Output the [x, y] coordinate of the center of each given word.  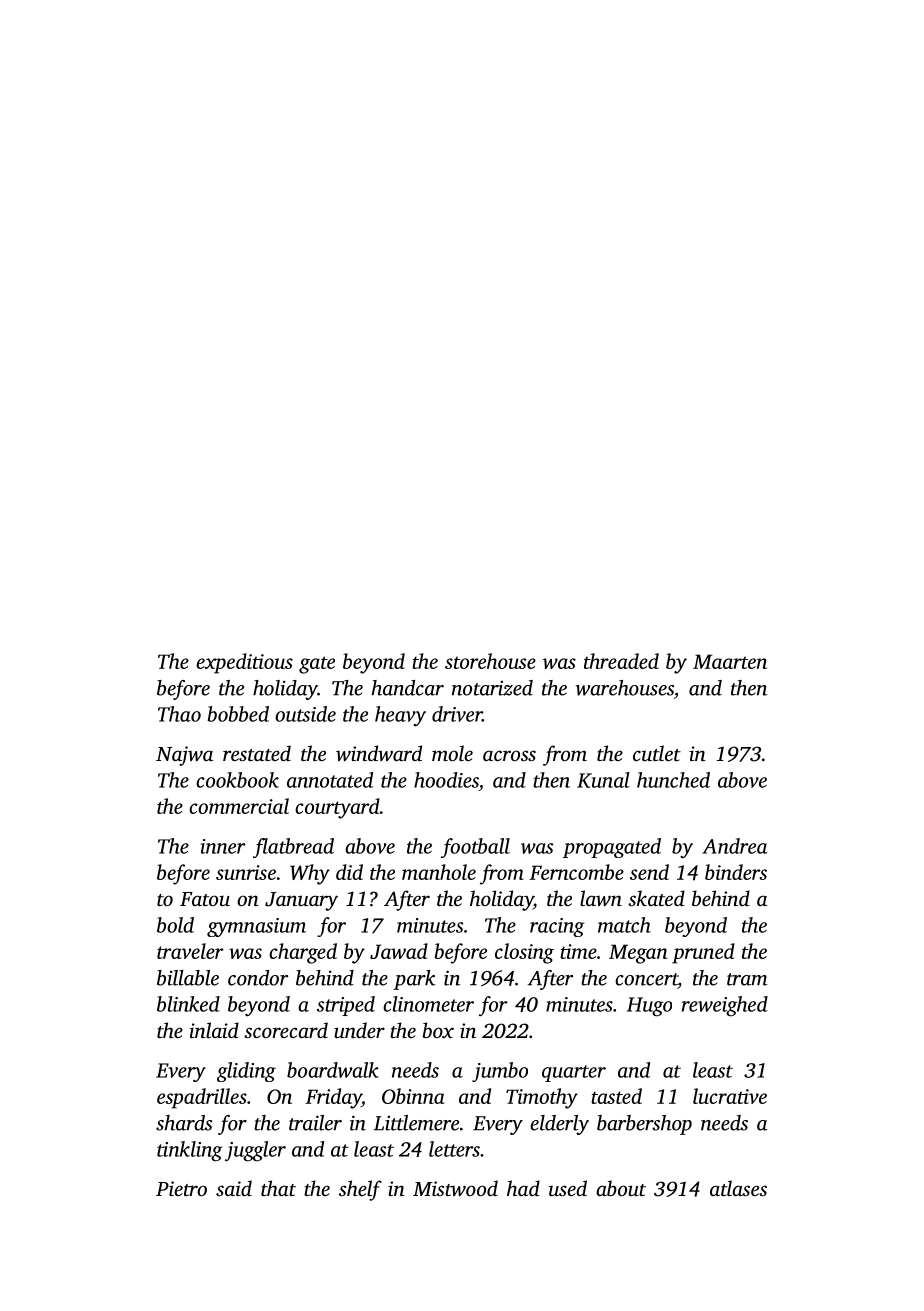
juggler [255, 1151]
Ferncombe [577, 872]
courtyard [337, 808]
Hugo [649, 1007]
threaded [621, 661]
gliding [246, 1072]
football [475, 848]
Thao [179, 714]
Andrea [735, 846]
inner [223, 846]
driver [457, 714]
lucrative [730, 1096]
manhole [439, 872]
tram [747, 979]
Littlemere [416, 1123]
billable [188, 978]
